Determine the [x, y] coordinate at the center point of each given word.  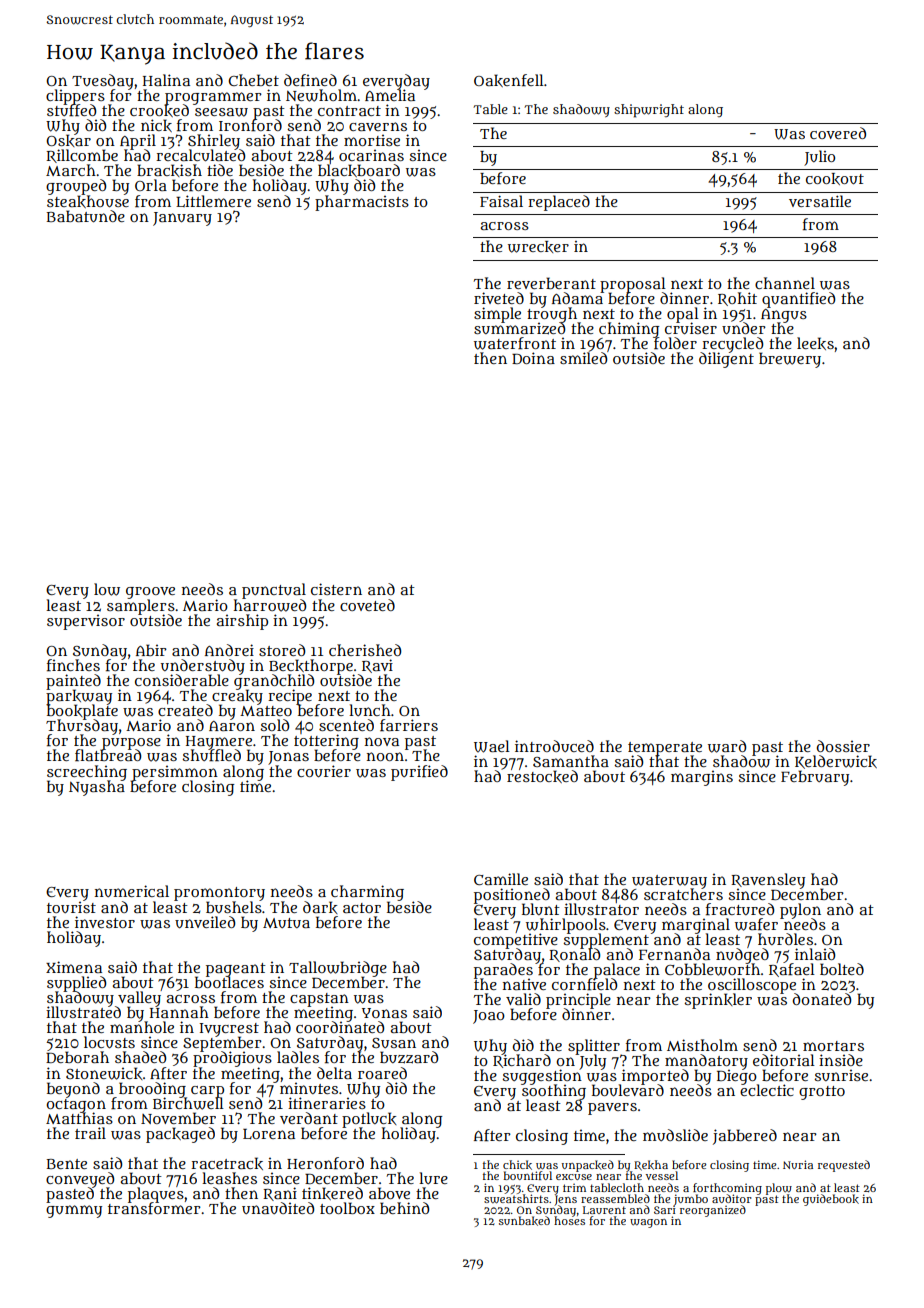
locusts [109, 1042]
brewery [790, 360]
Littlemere [213, 201]
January [182, 219]
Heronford [325, 1163]
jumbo [691, 1199]
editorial [784, 1060]
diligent [726, 360]
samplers [141, 606]
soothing [553, 1092]
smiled [583, 358]
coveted [367, 605]
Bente [67, 1164]
